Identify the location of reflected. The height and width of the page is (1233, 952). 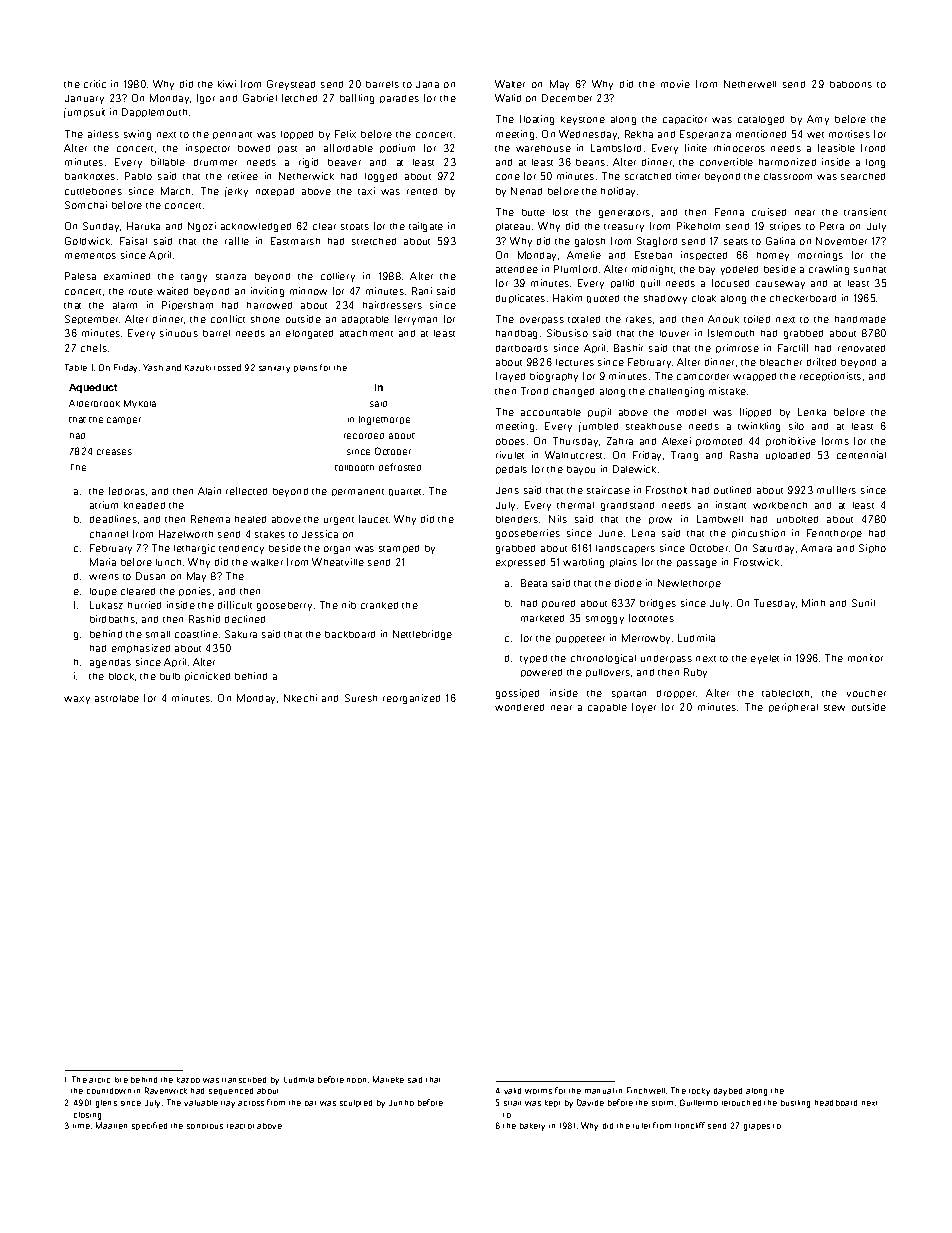
(246, 491).
